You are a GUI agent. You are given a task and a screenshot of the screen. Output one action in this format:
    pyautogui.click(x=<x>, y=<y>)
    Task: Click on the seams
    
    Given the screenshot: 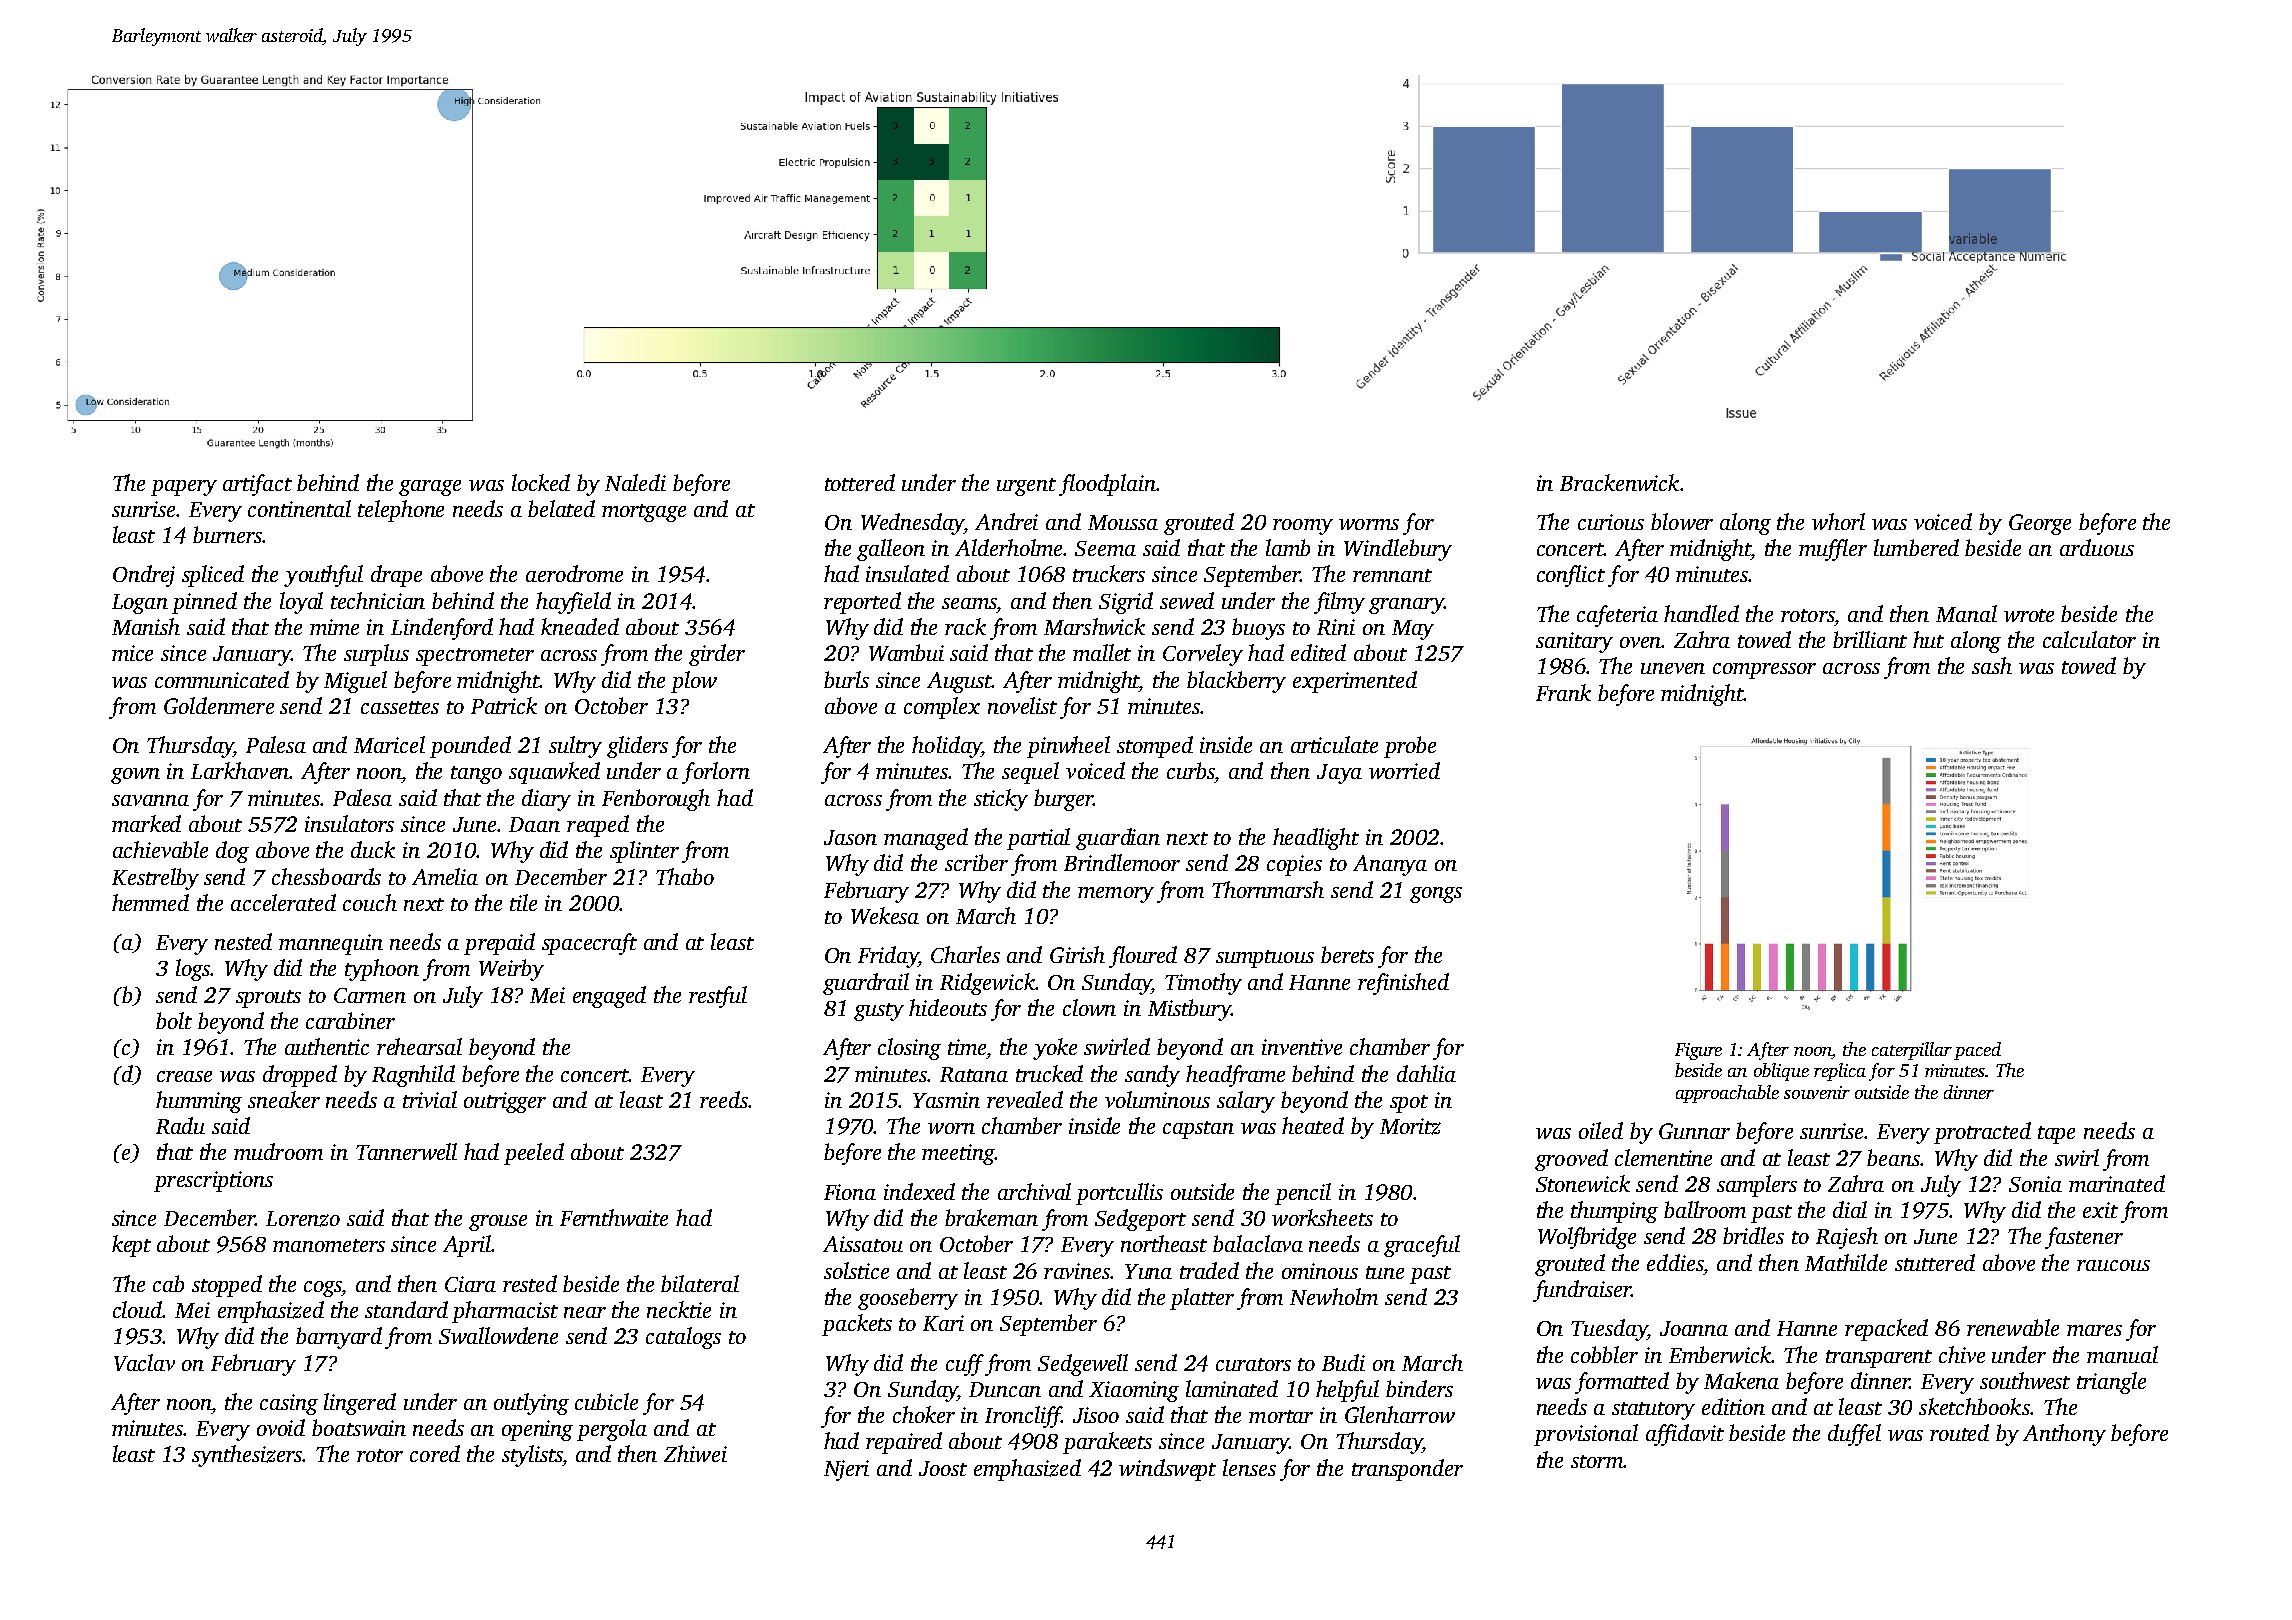 What is the action you would take?
    pyautogui.click(x=969, y=603)
